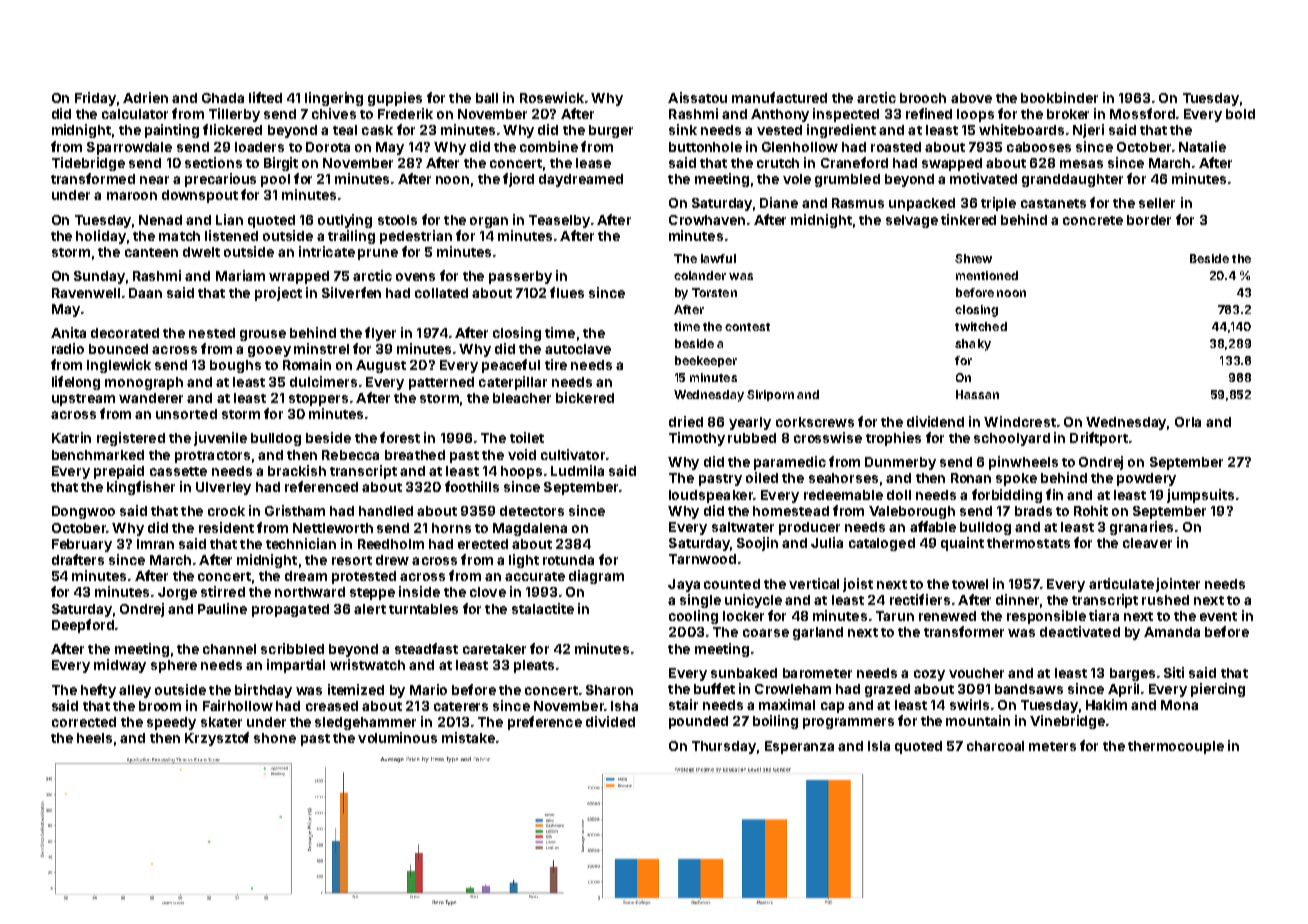 Image resolution: width=1308 pixels, height=924 pixels. I want to click on transformed, so click(93, 178).
